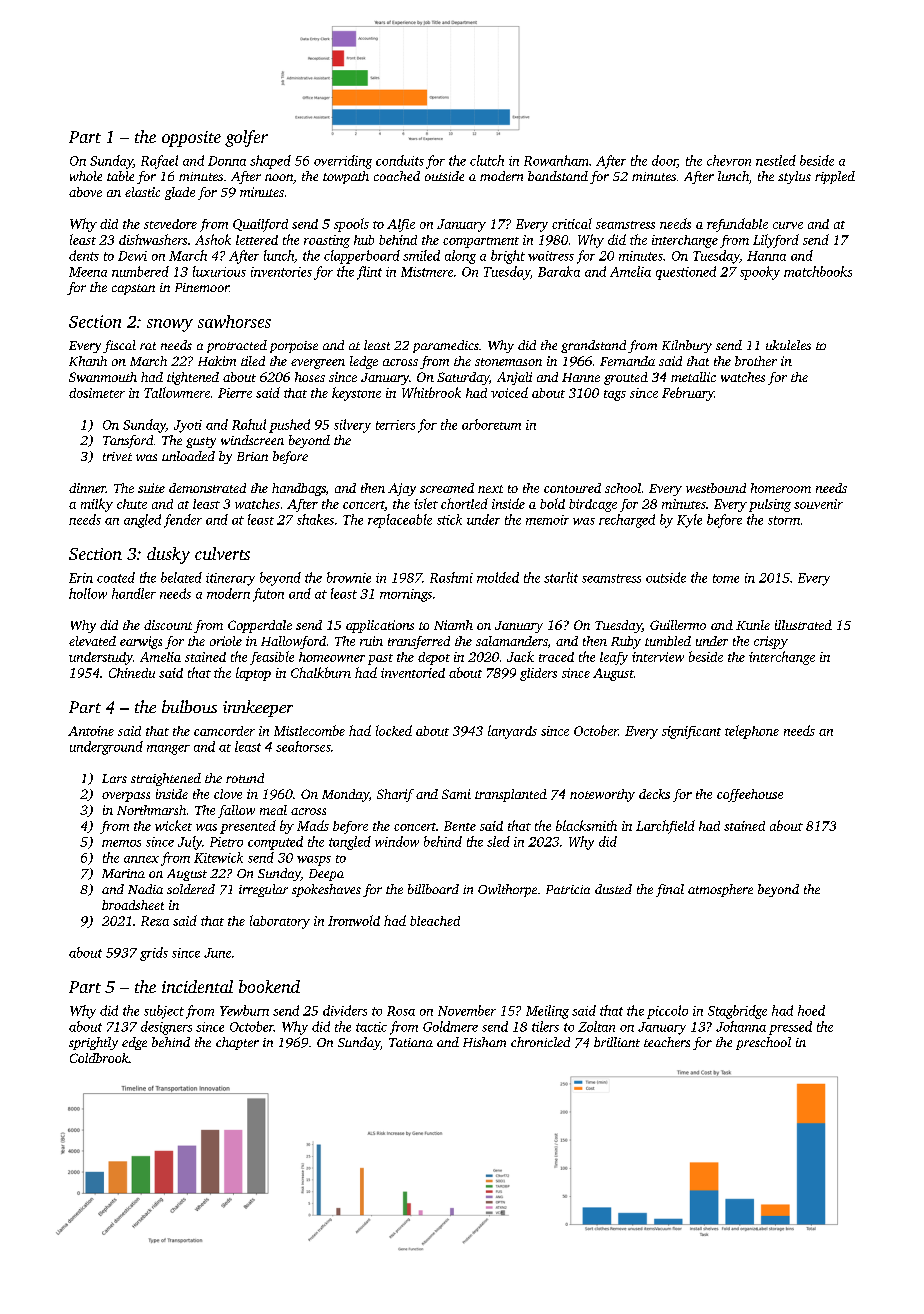 This page has height=1314, width=924. I want to click on opposite, so click(191, 139).
